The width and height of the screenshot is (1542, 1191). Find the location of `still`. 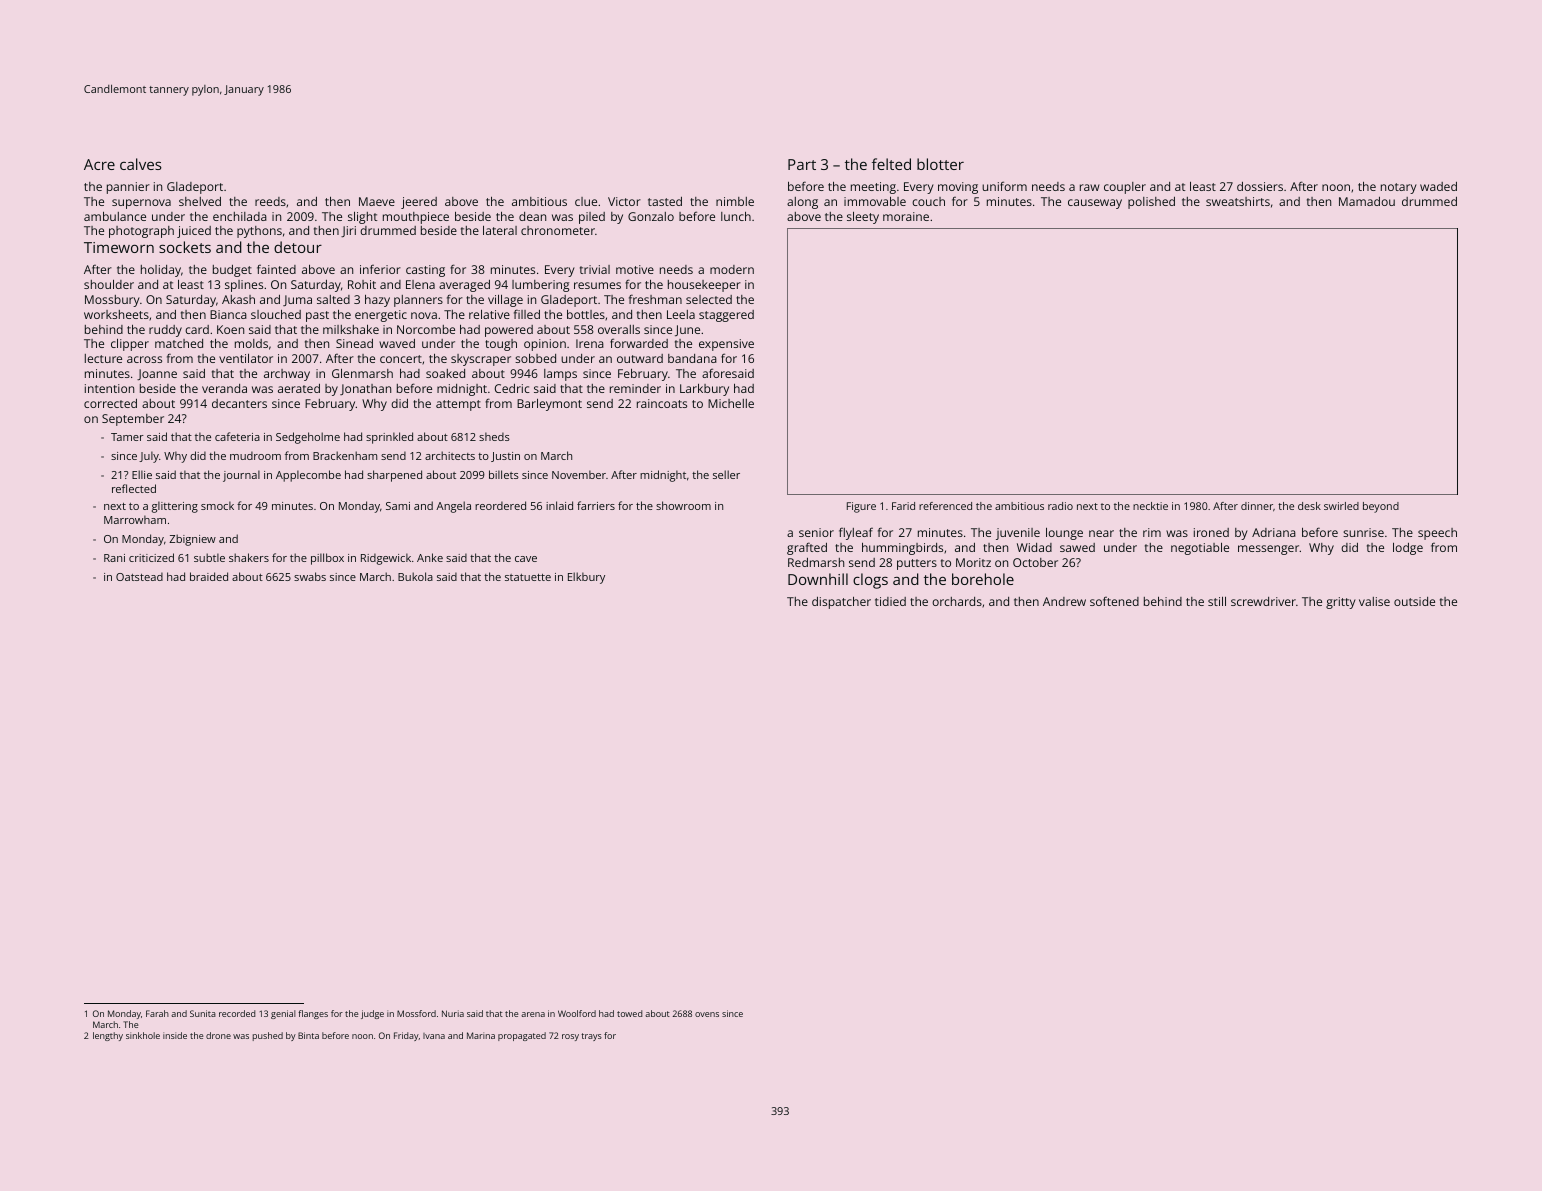

still is located at coordinates (1217, 601).
